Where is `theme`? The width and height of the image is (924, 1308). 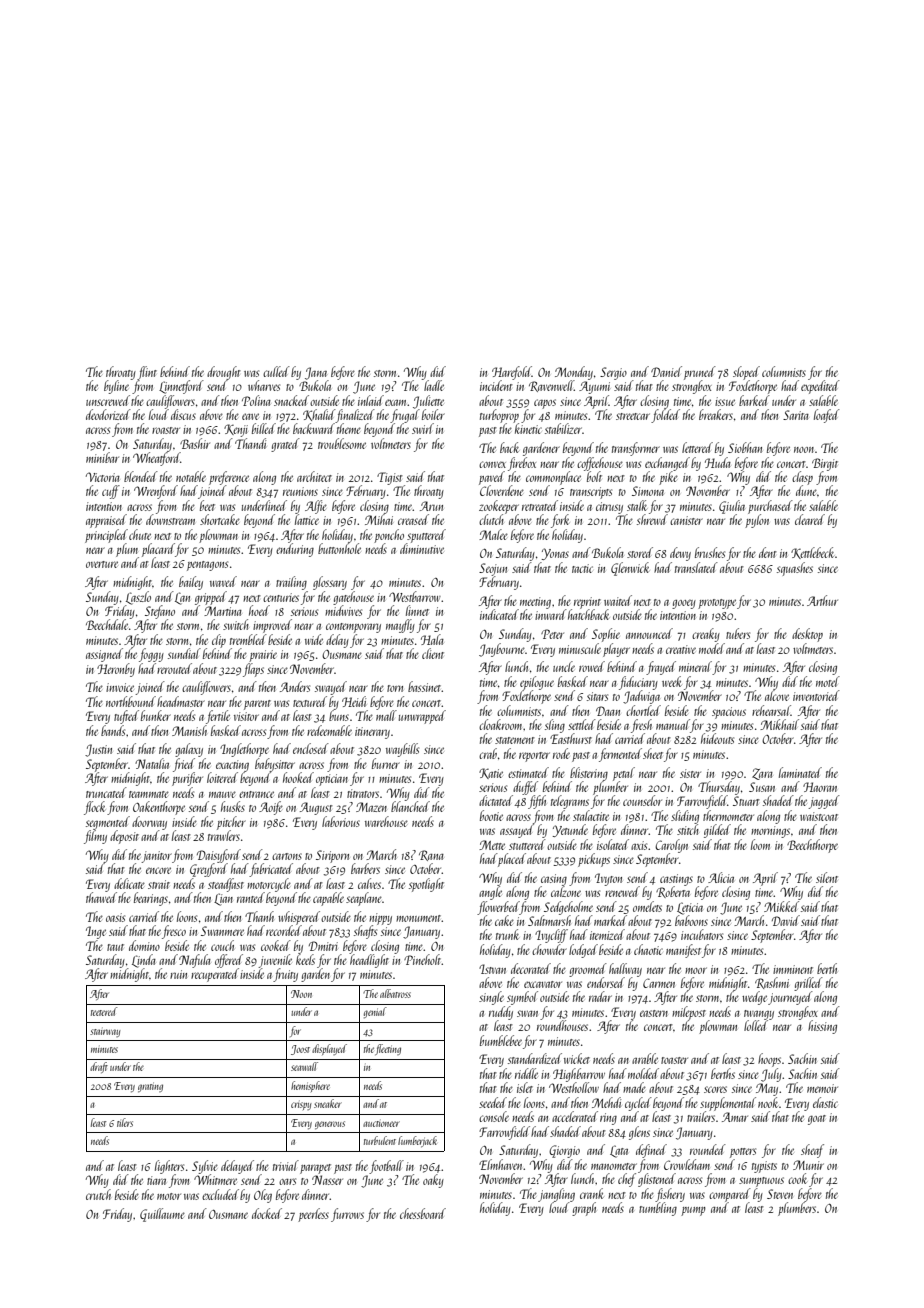
theme is located at coordinates (349, 428).
